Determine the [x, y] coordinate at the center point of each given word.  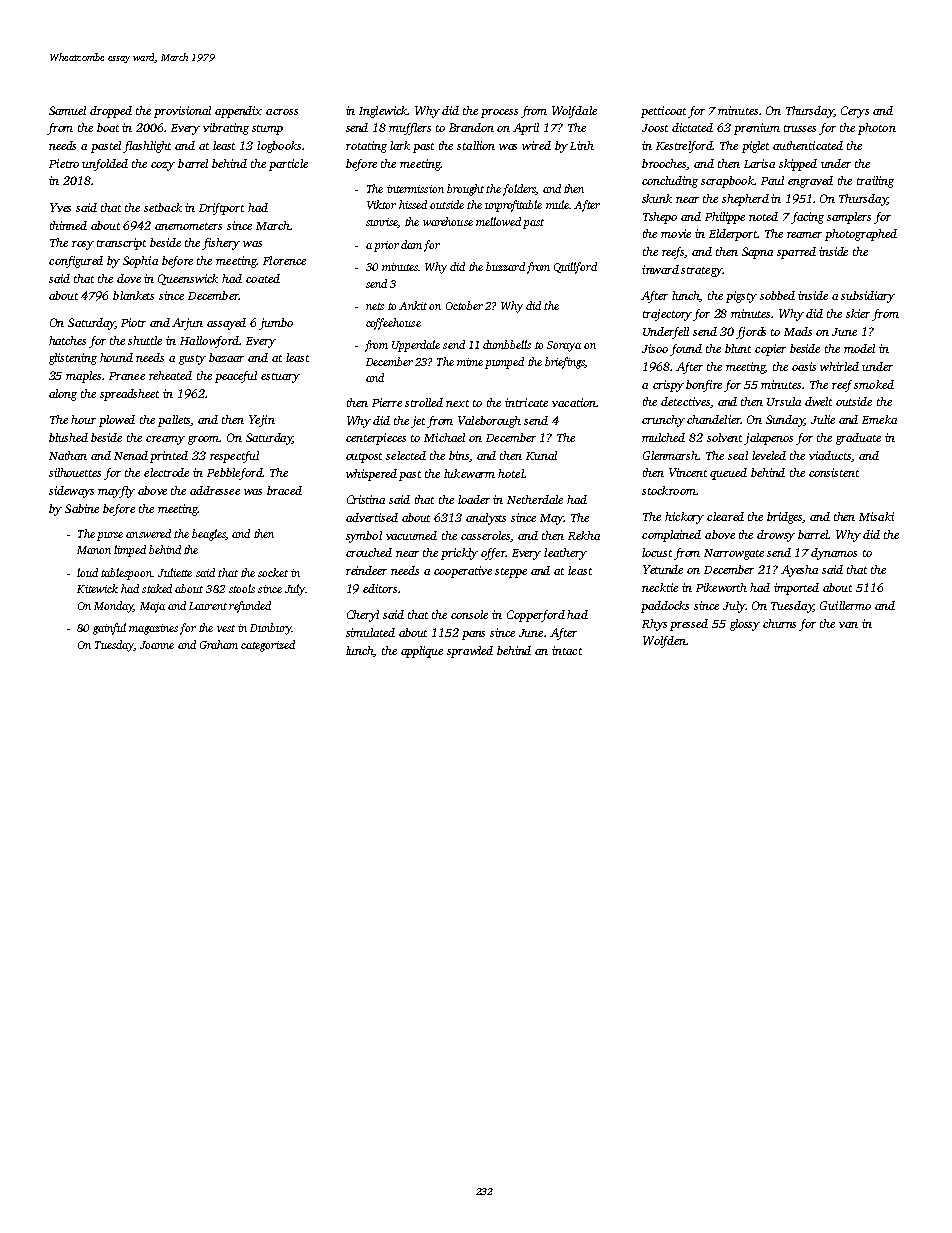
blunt [738, 348]
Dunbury [271, 629]
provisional [182, 112]
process [499, 113]
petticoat [663, 112]
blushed [68, 437]
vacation [574, 402]
